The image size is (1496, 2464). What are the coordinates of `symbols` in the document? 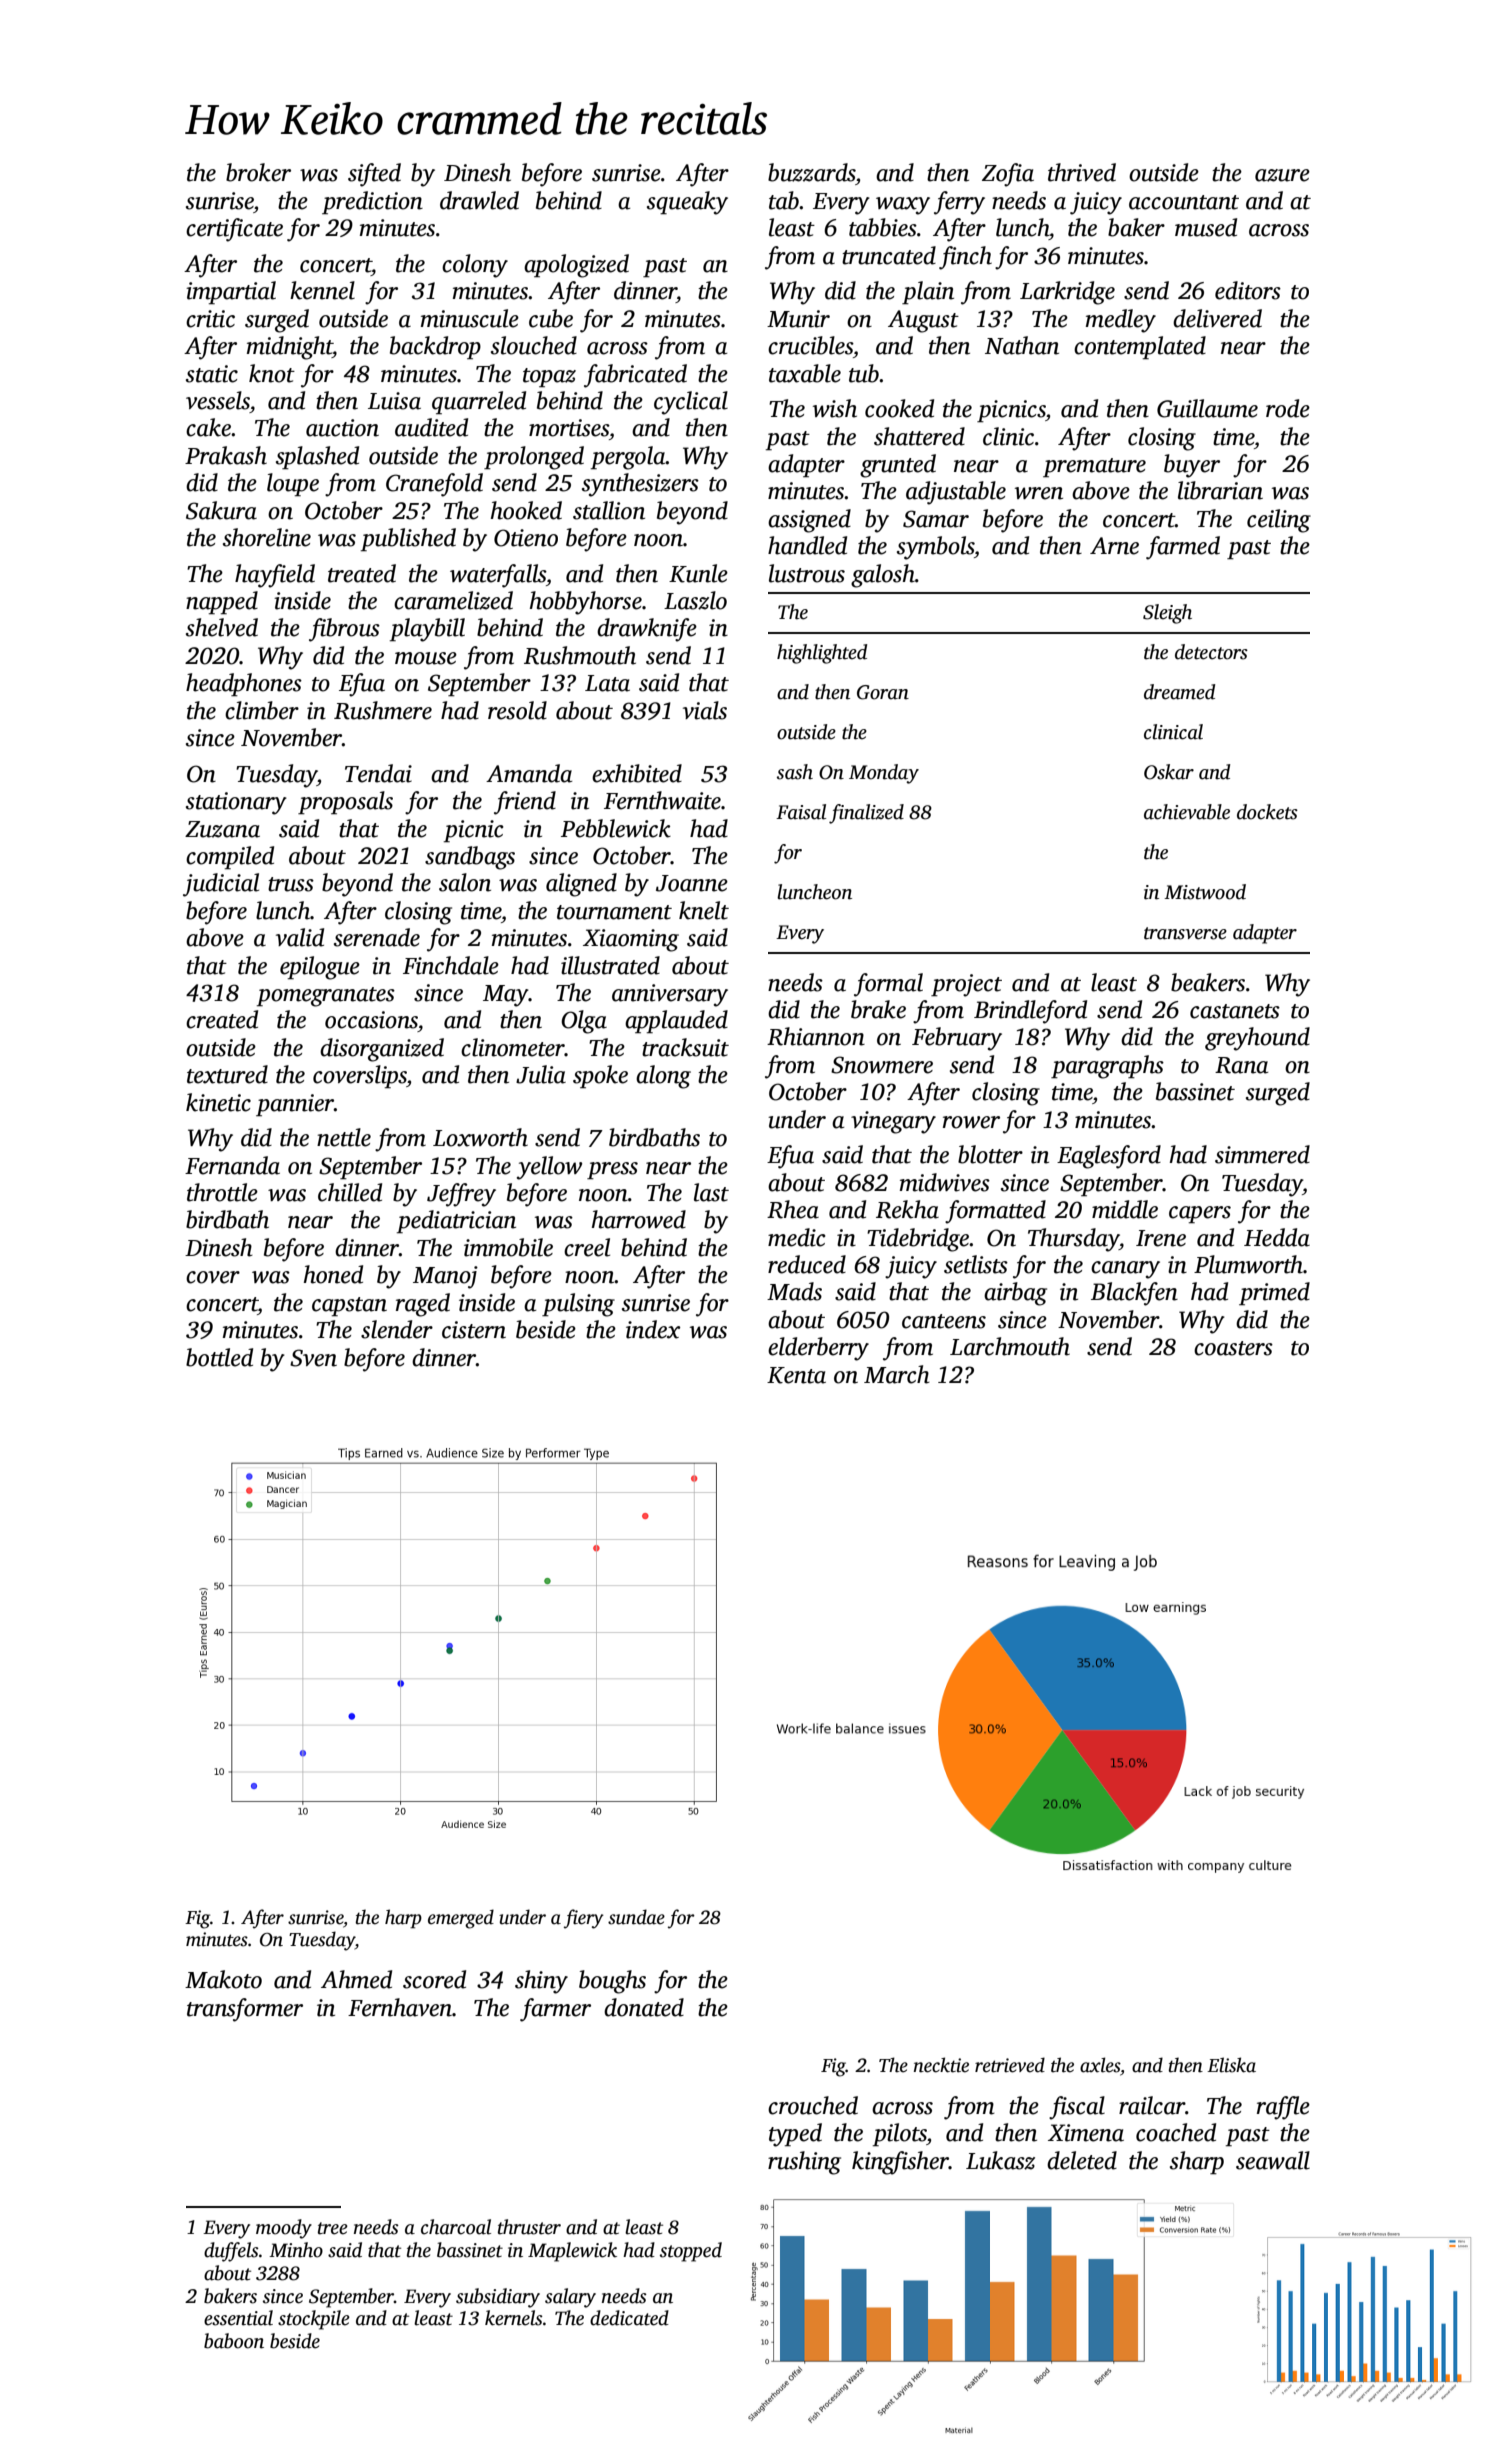 It's located at (935, 548).
